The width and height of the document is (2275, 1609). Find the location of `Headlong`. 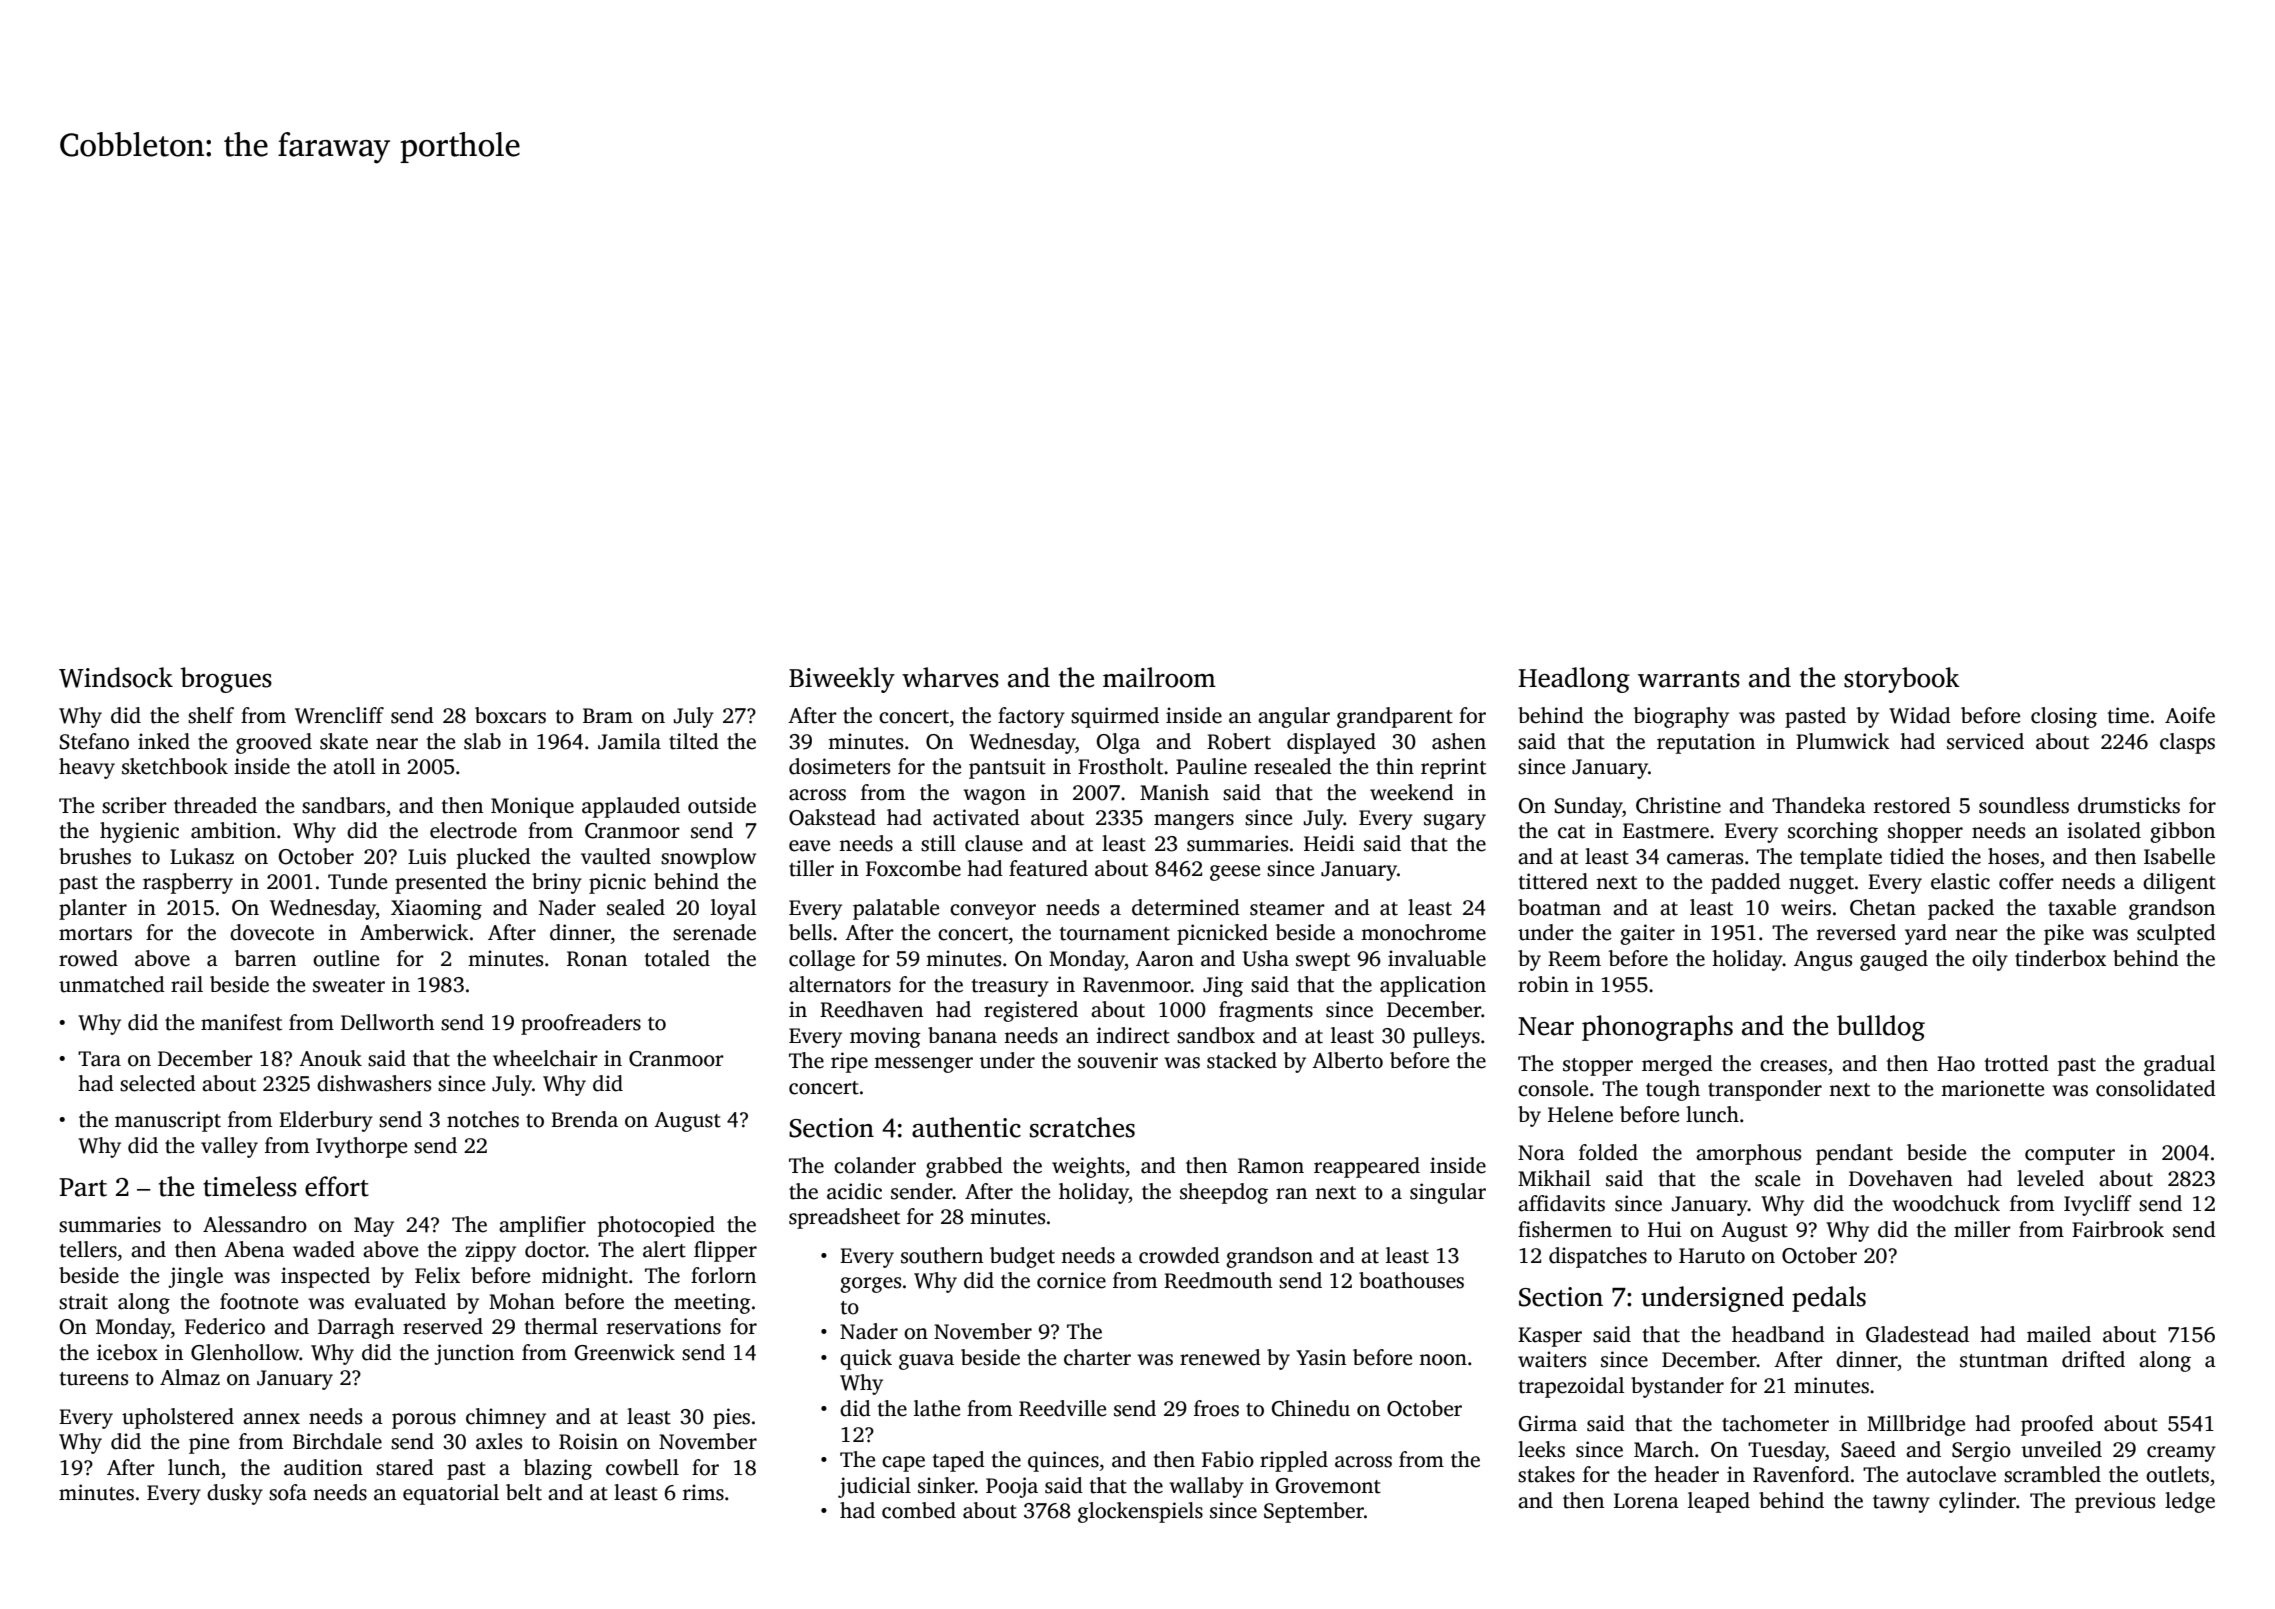

Headlong is located at coordinates (1574, 680).
